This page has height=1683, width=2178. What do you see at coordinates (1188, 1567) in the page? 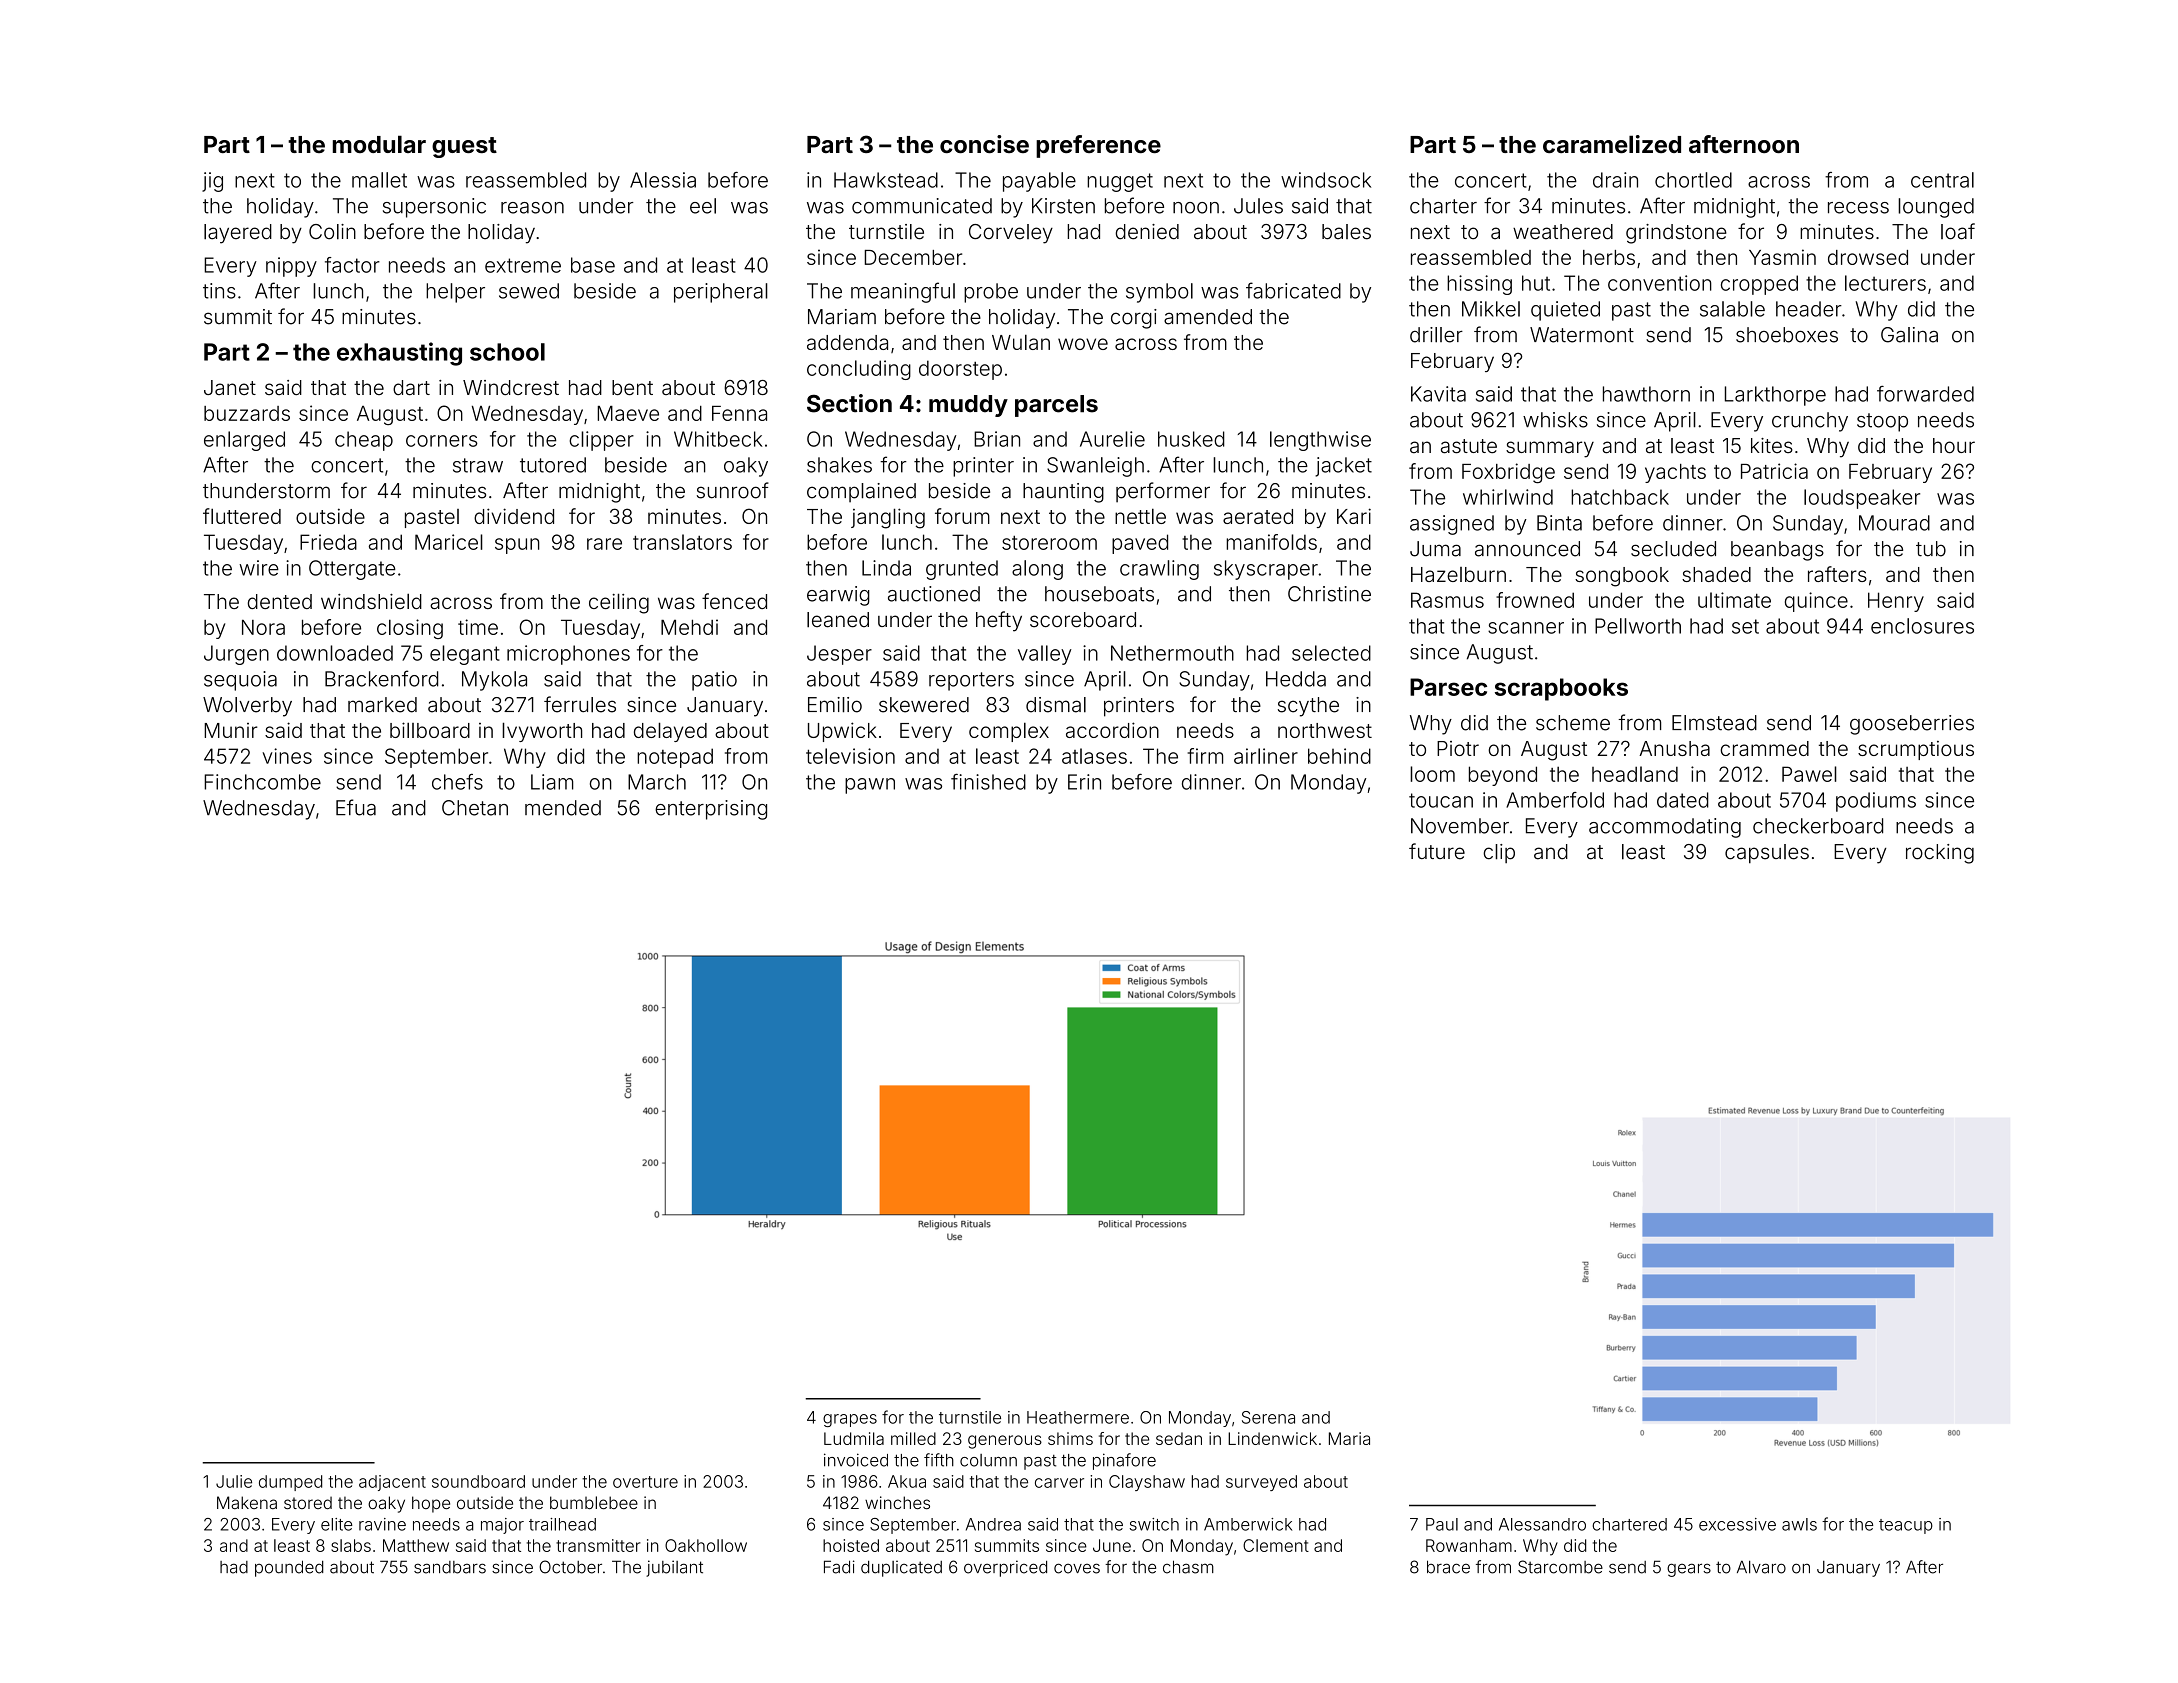
I see `chasm` at bounding box center [1188, 1567].
